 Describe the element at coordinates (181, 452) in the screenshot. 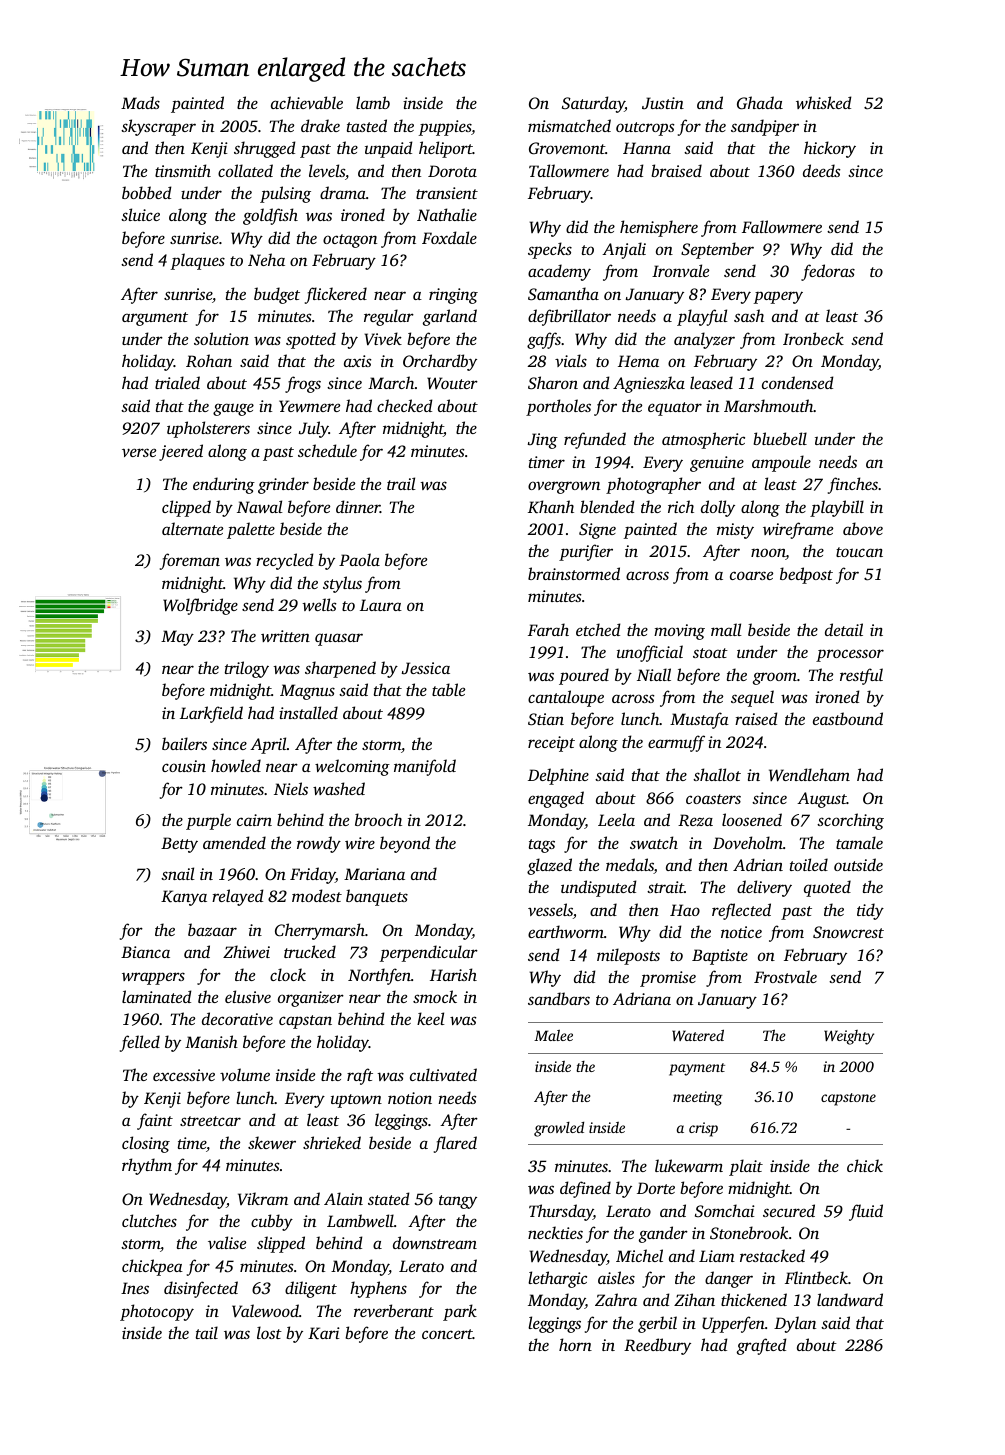

I see `jeered` at that location.
